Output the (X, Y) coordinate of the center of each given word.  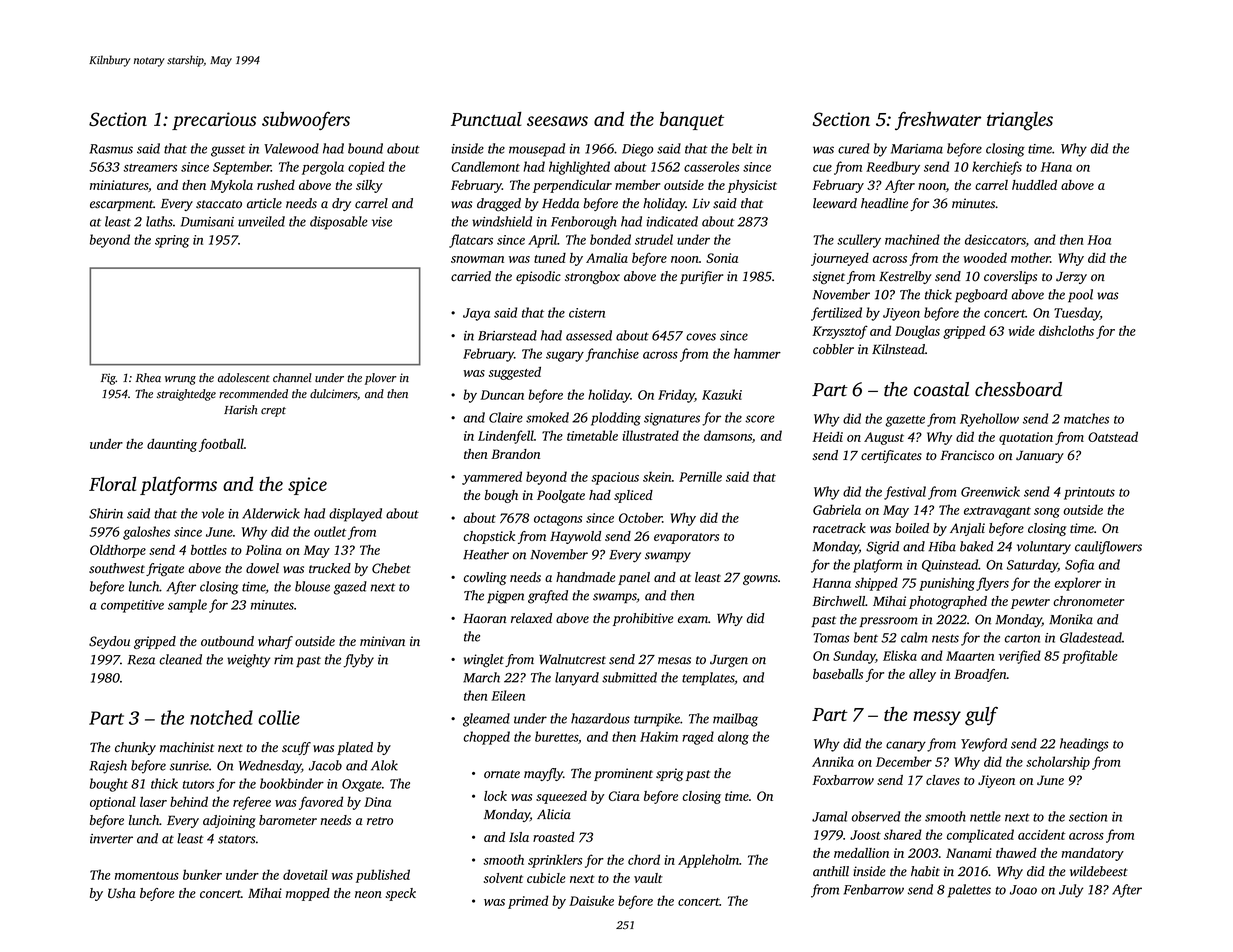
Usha (122, 893)
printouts (1089, 493)
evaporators (686, 538)
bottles (209, 550)
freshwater (938, 120)
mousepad (537, 150)
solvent (503, 878)
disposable (338, 223)
